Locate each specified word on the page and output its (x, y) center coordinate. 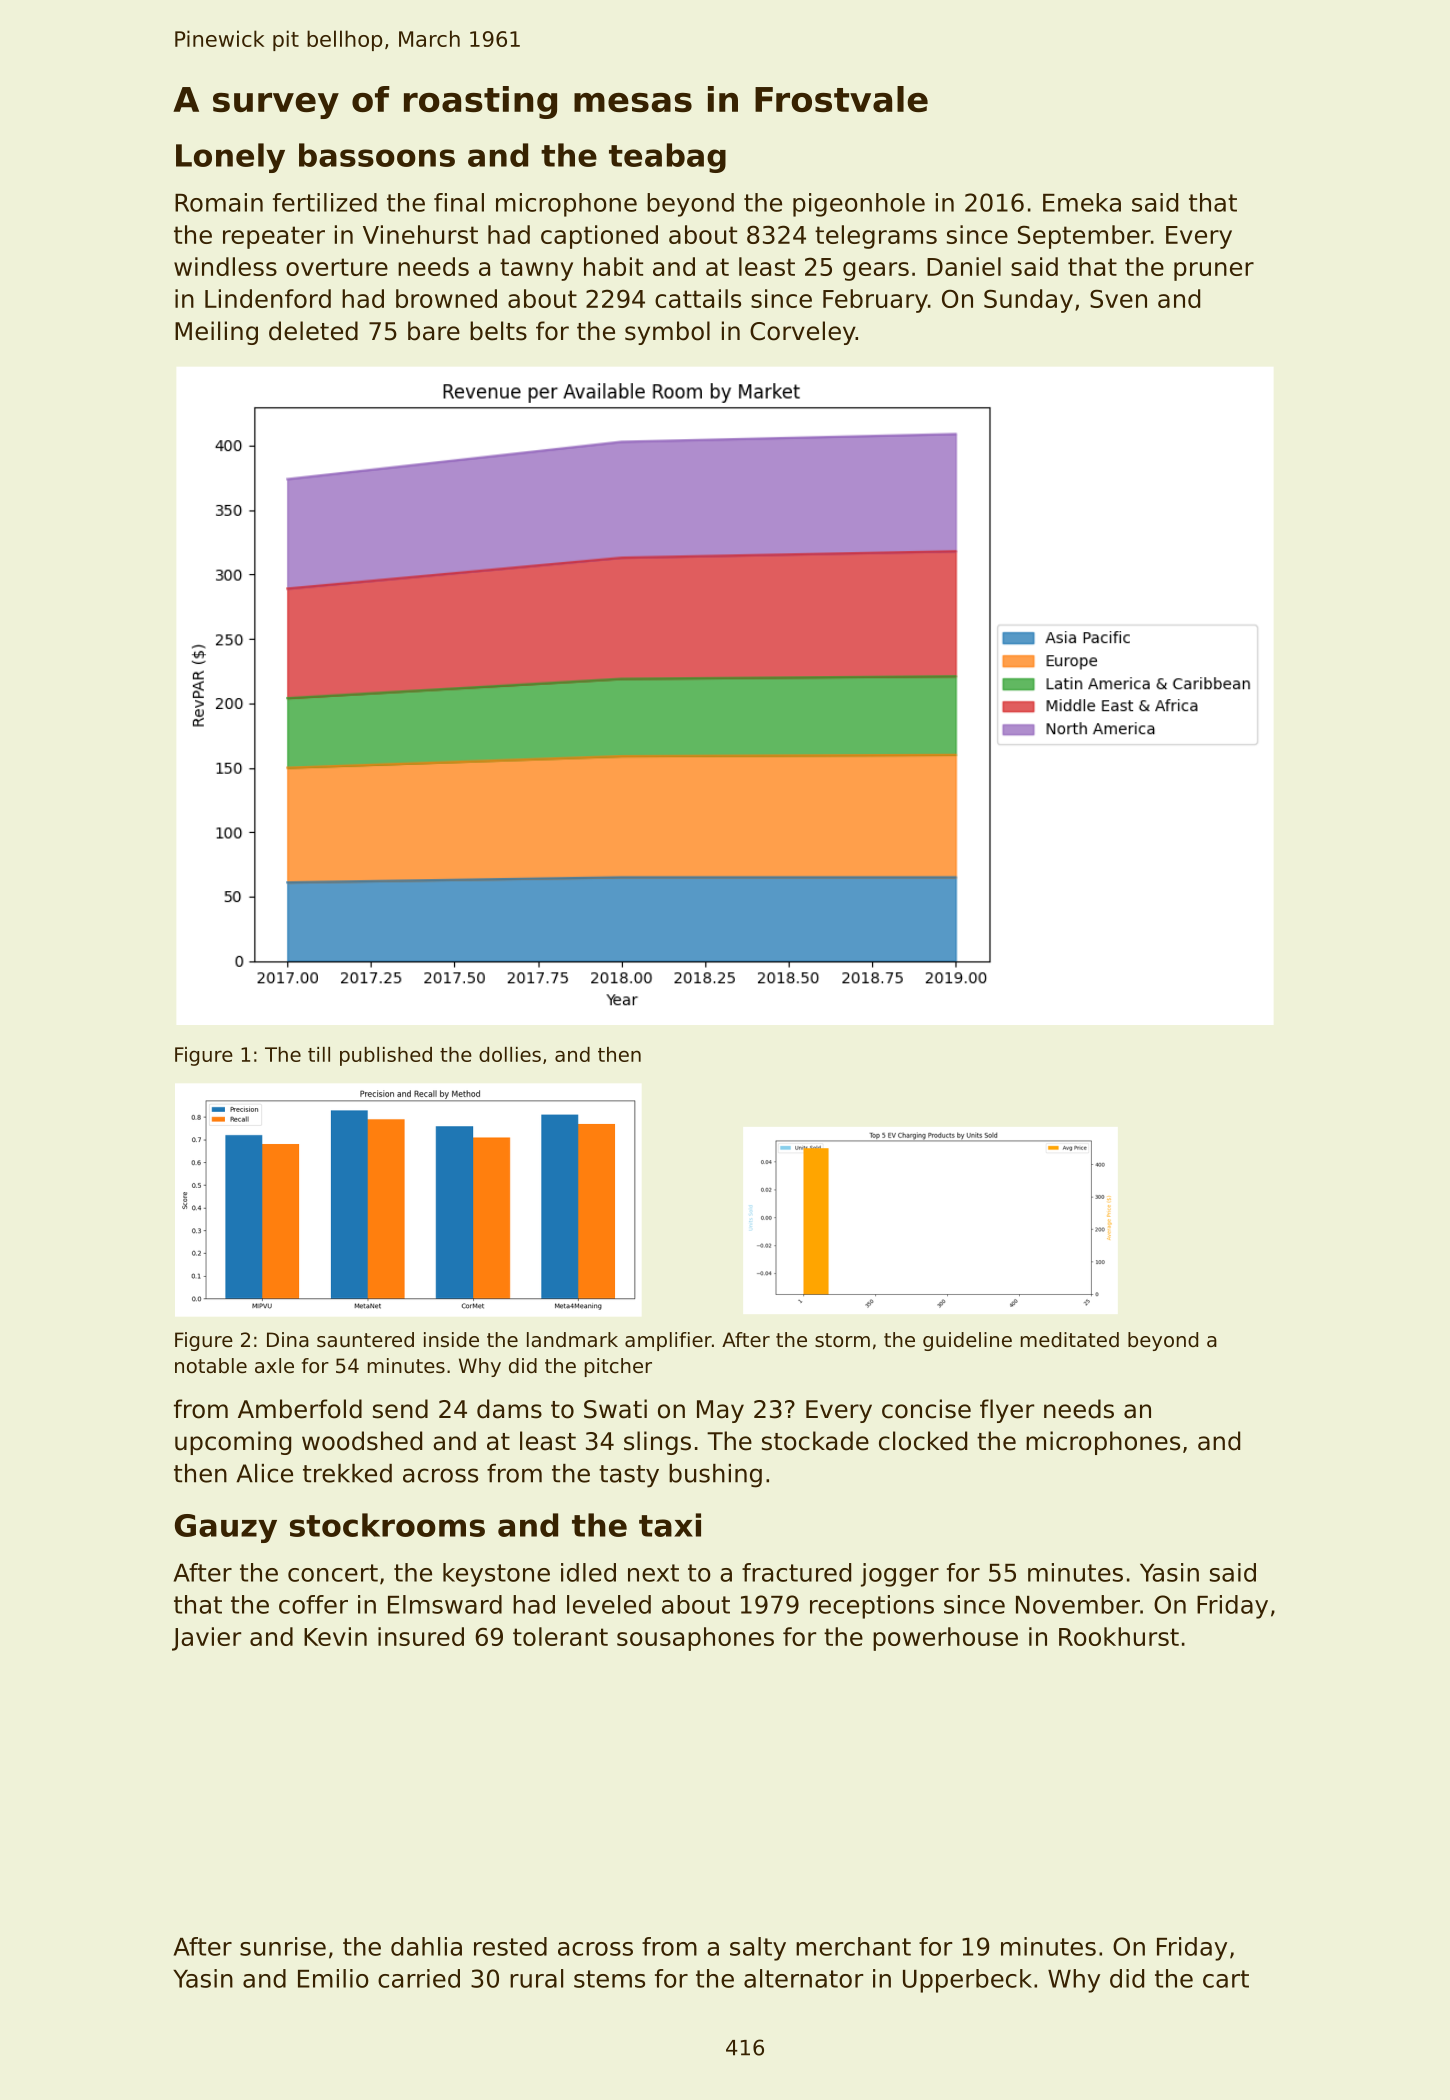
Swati (615, 1409)
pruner (1214, 271)
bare (434, 331)
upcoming (233, 1443)
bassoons (377, 155)
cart (1226, 1979)
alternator (803, 1978)
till (319, 1054)
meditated (1070, 1340)
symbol (667, 333)
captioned (599, 237)
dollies (510, 1054)
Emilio (333, 1978)
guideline (967, 1341)
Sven (1118, 298)
